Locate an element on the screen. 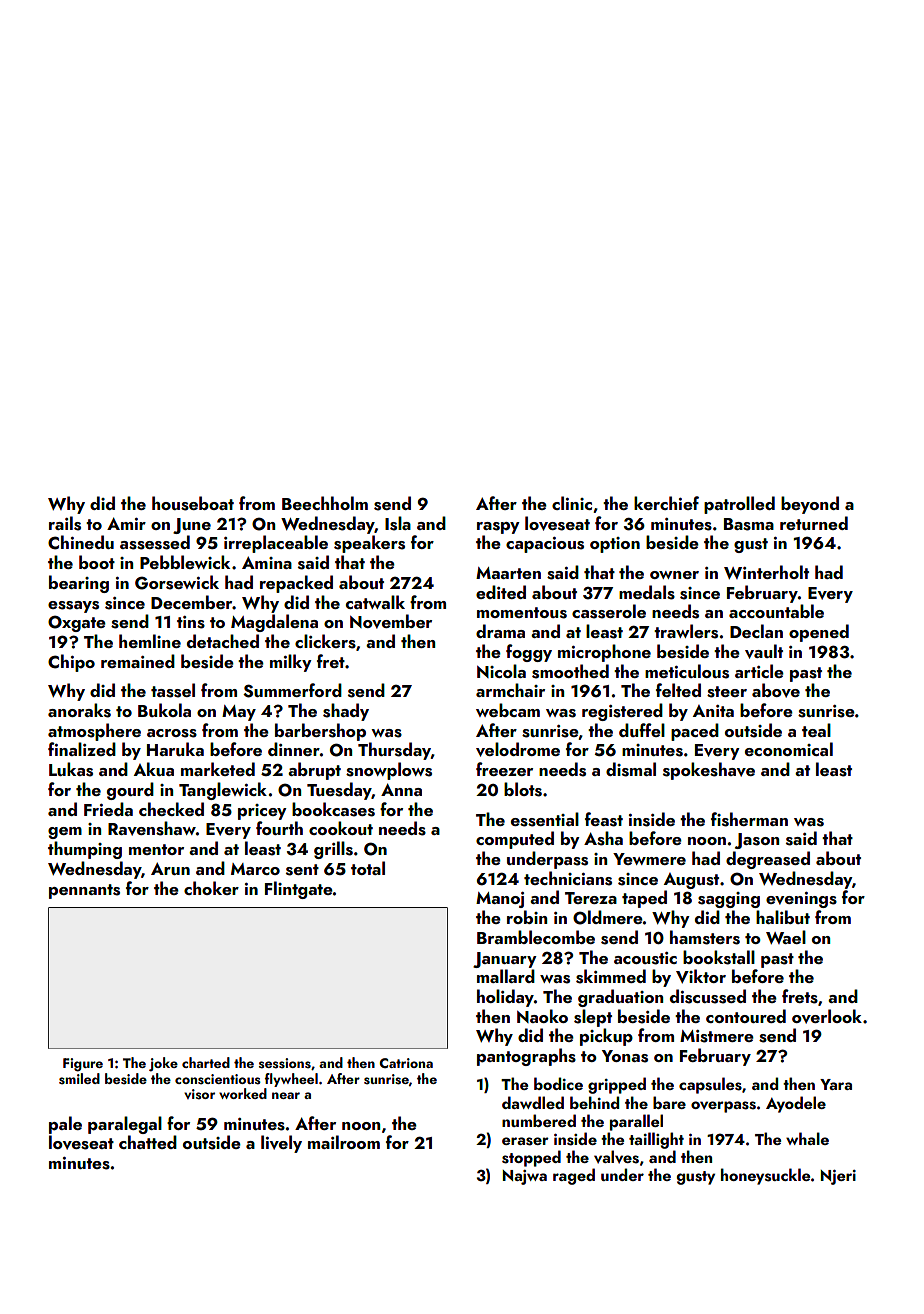  patrolled is located at coordinates (739, 505).
